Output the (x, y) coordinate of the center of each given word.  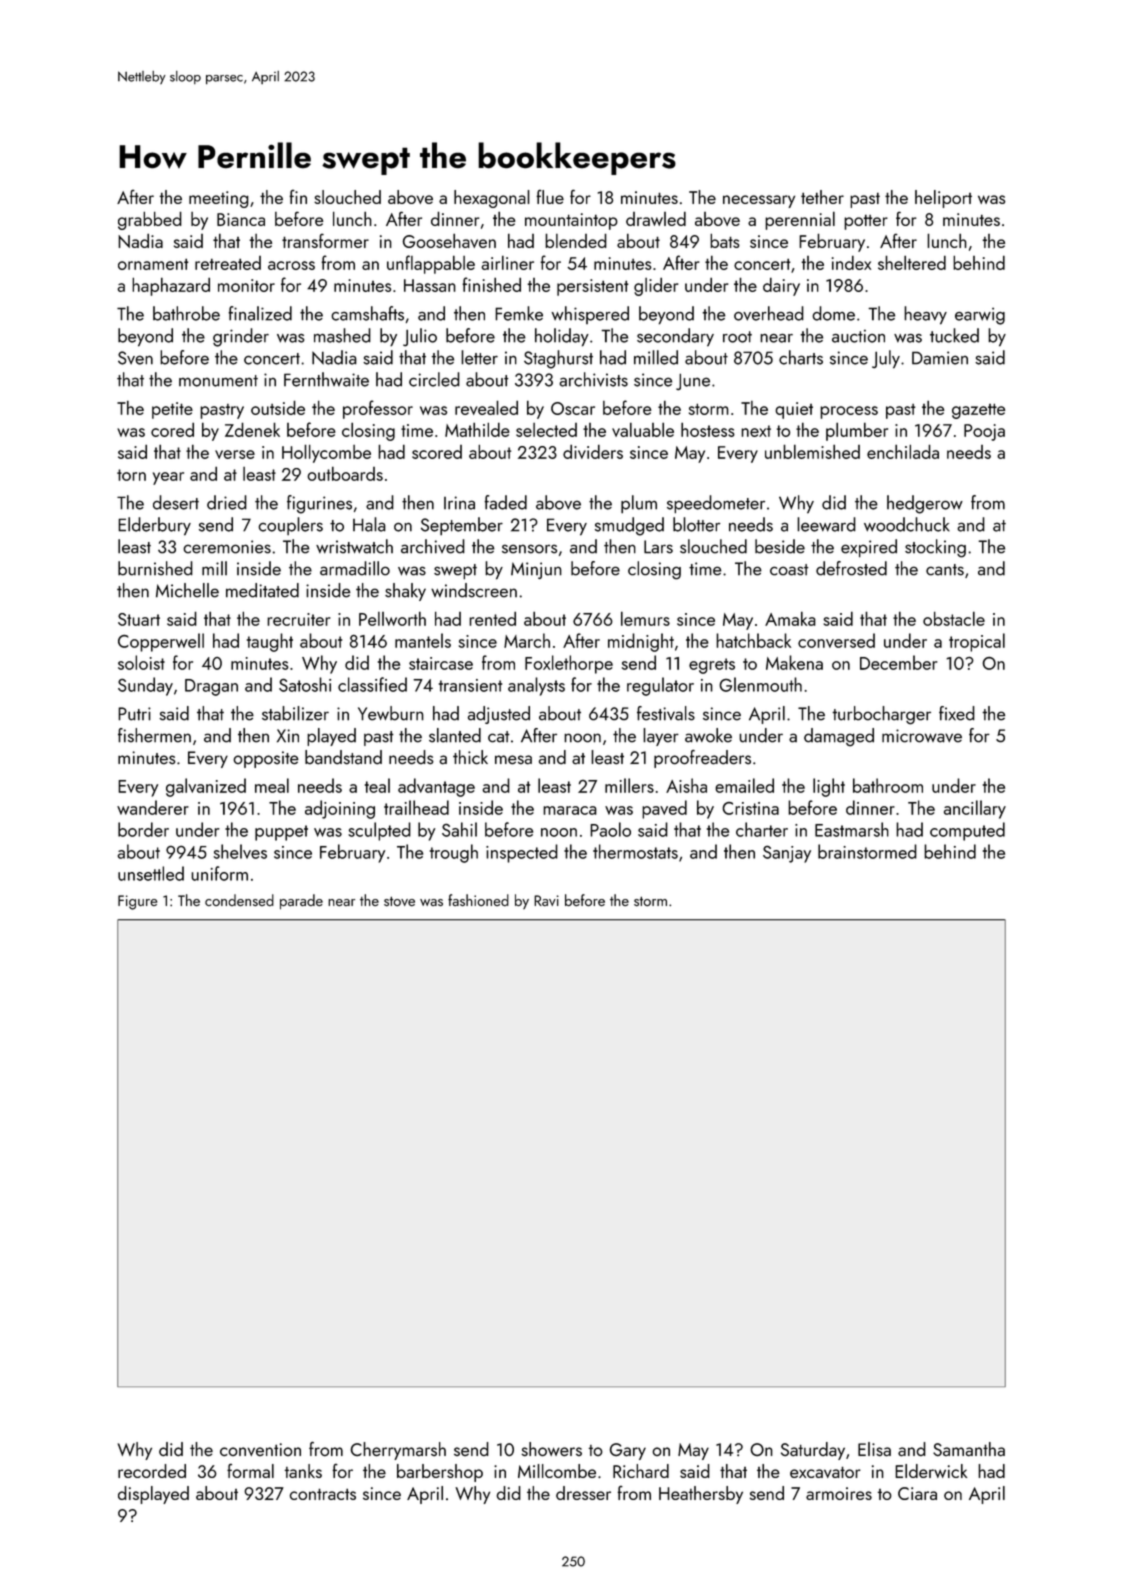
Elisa (874, 1449)
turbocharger (881, 715)
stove (399, 901)
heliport (943, 199)
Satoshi (305, 684)
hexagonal (492, 199)
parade (301, 901)
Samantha (969, 1449)
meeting (219, 199)
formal (250, 1471)
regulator (660, 686)
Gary (628, 1451)
